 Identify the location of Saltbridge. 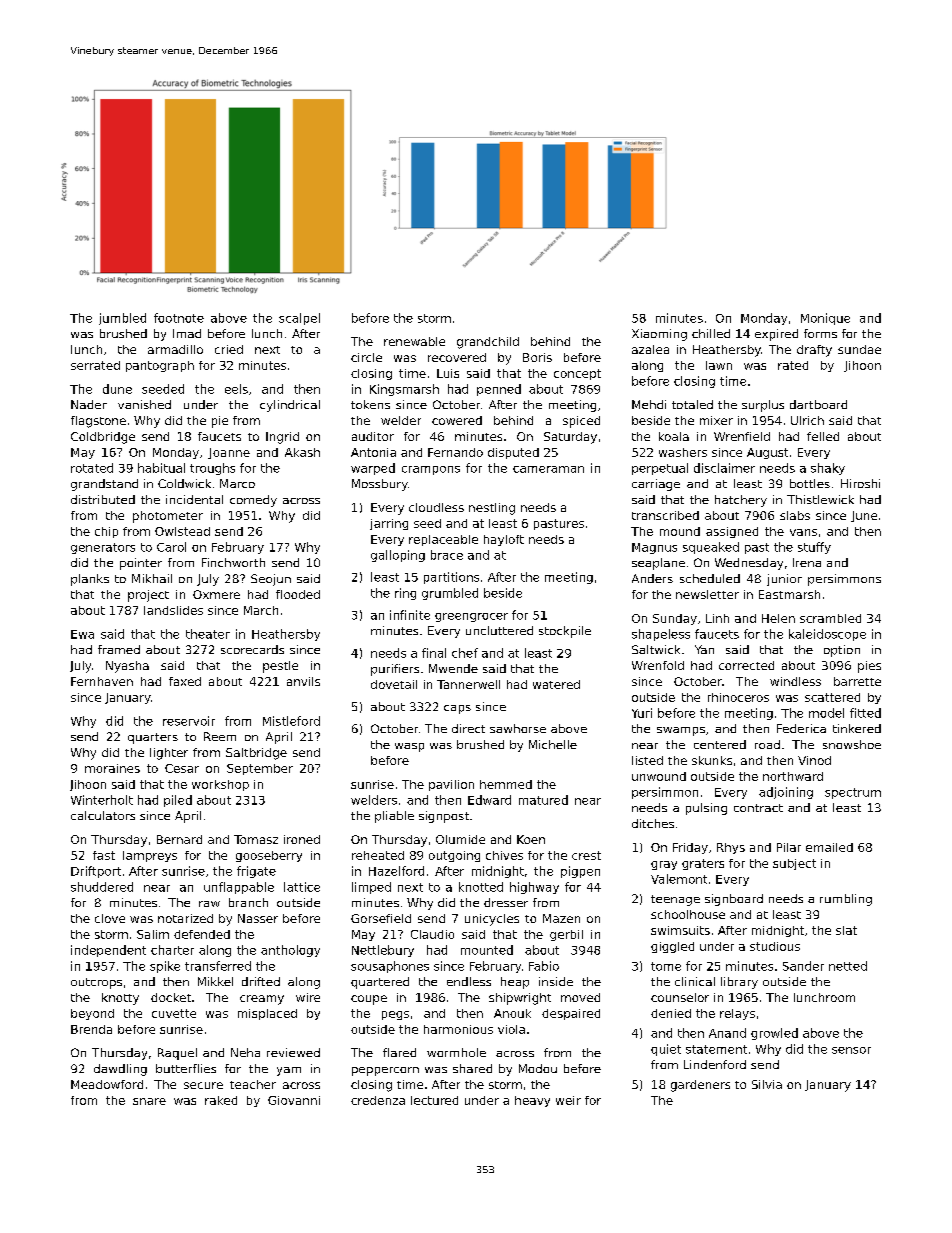
(256, 754).
